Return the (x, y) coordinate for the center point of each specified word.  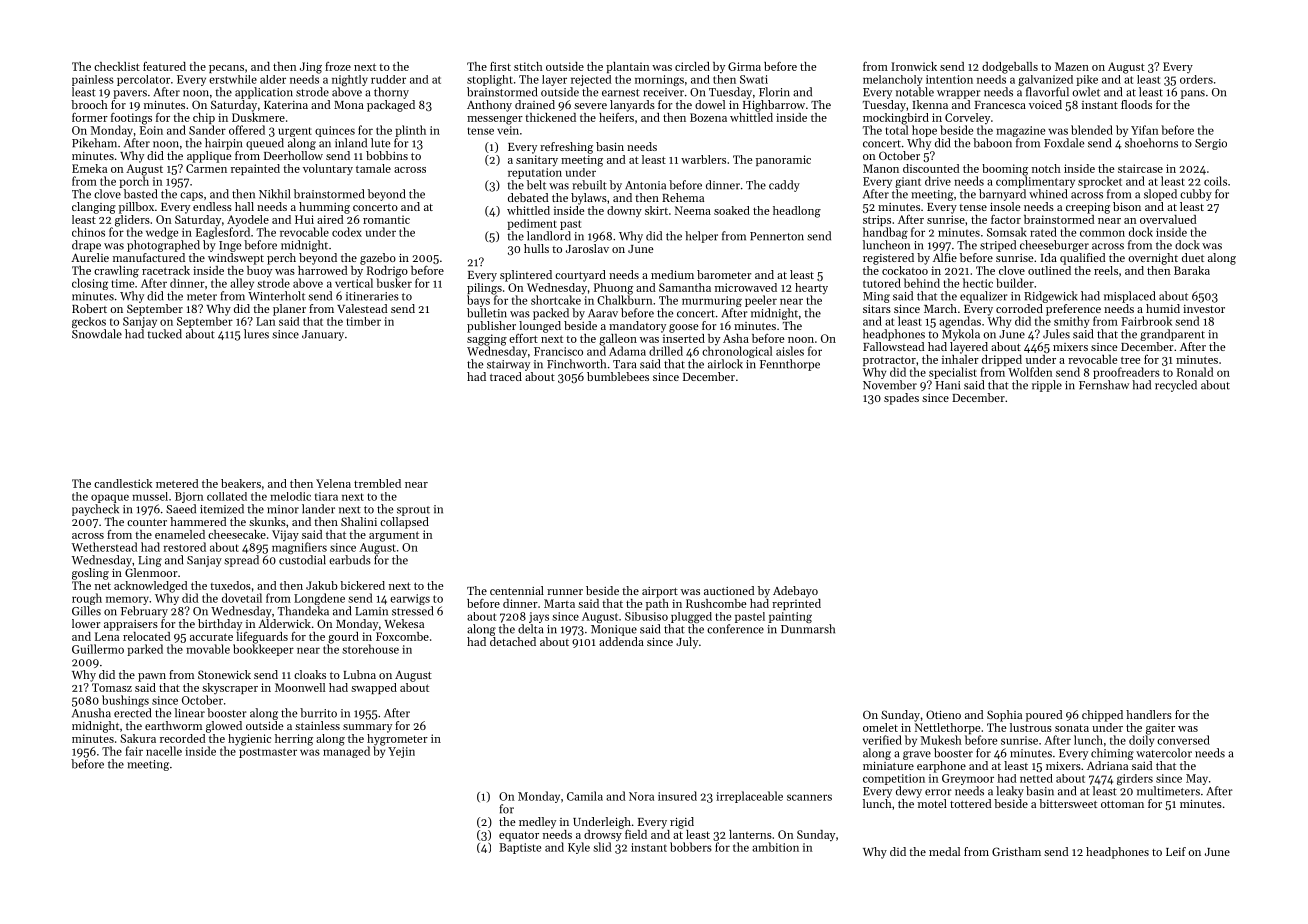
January (323, 335)
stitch (528, 66)
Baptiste (520, 848)
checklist (117, 66)
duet (1193, 257)
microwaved (746, 287)
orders (1196, 79)
